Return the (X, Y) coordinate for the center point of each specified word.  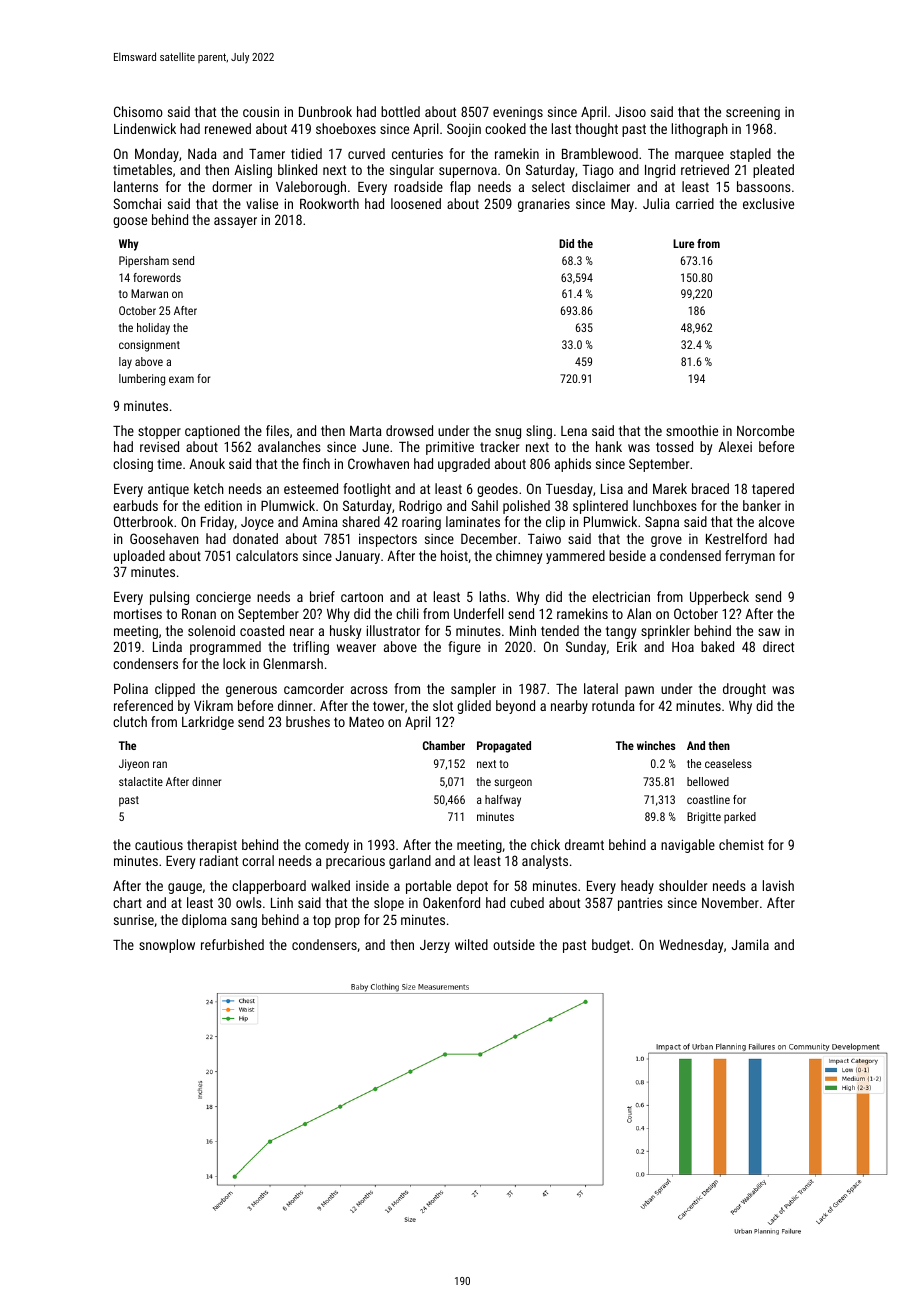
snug (508, 433)
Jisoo (630, 111)
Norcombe (765, 430)
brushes (308, 721)
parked (740, 818)
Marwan (149, 293)
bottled (400, 111)
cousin (261, 111)
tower (388, 706)
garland (410, 862)
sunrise (134, 919)
